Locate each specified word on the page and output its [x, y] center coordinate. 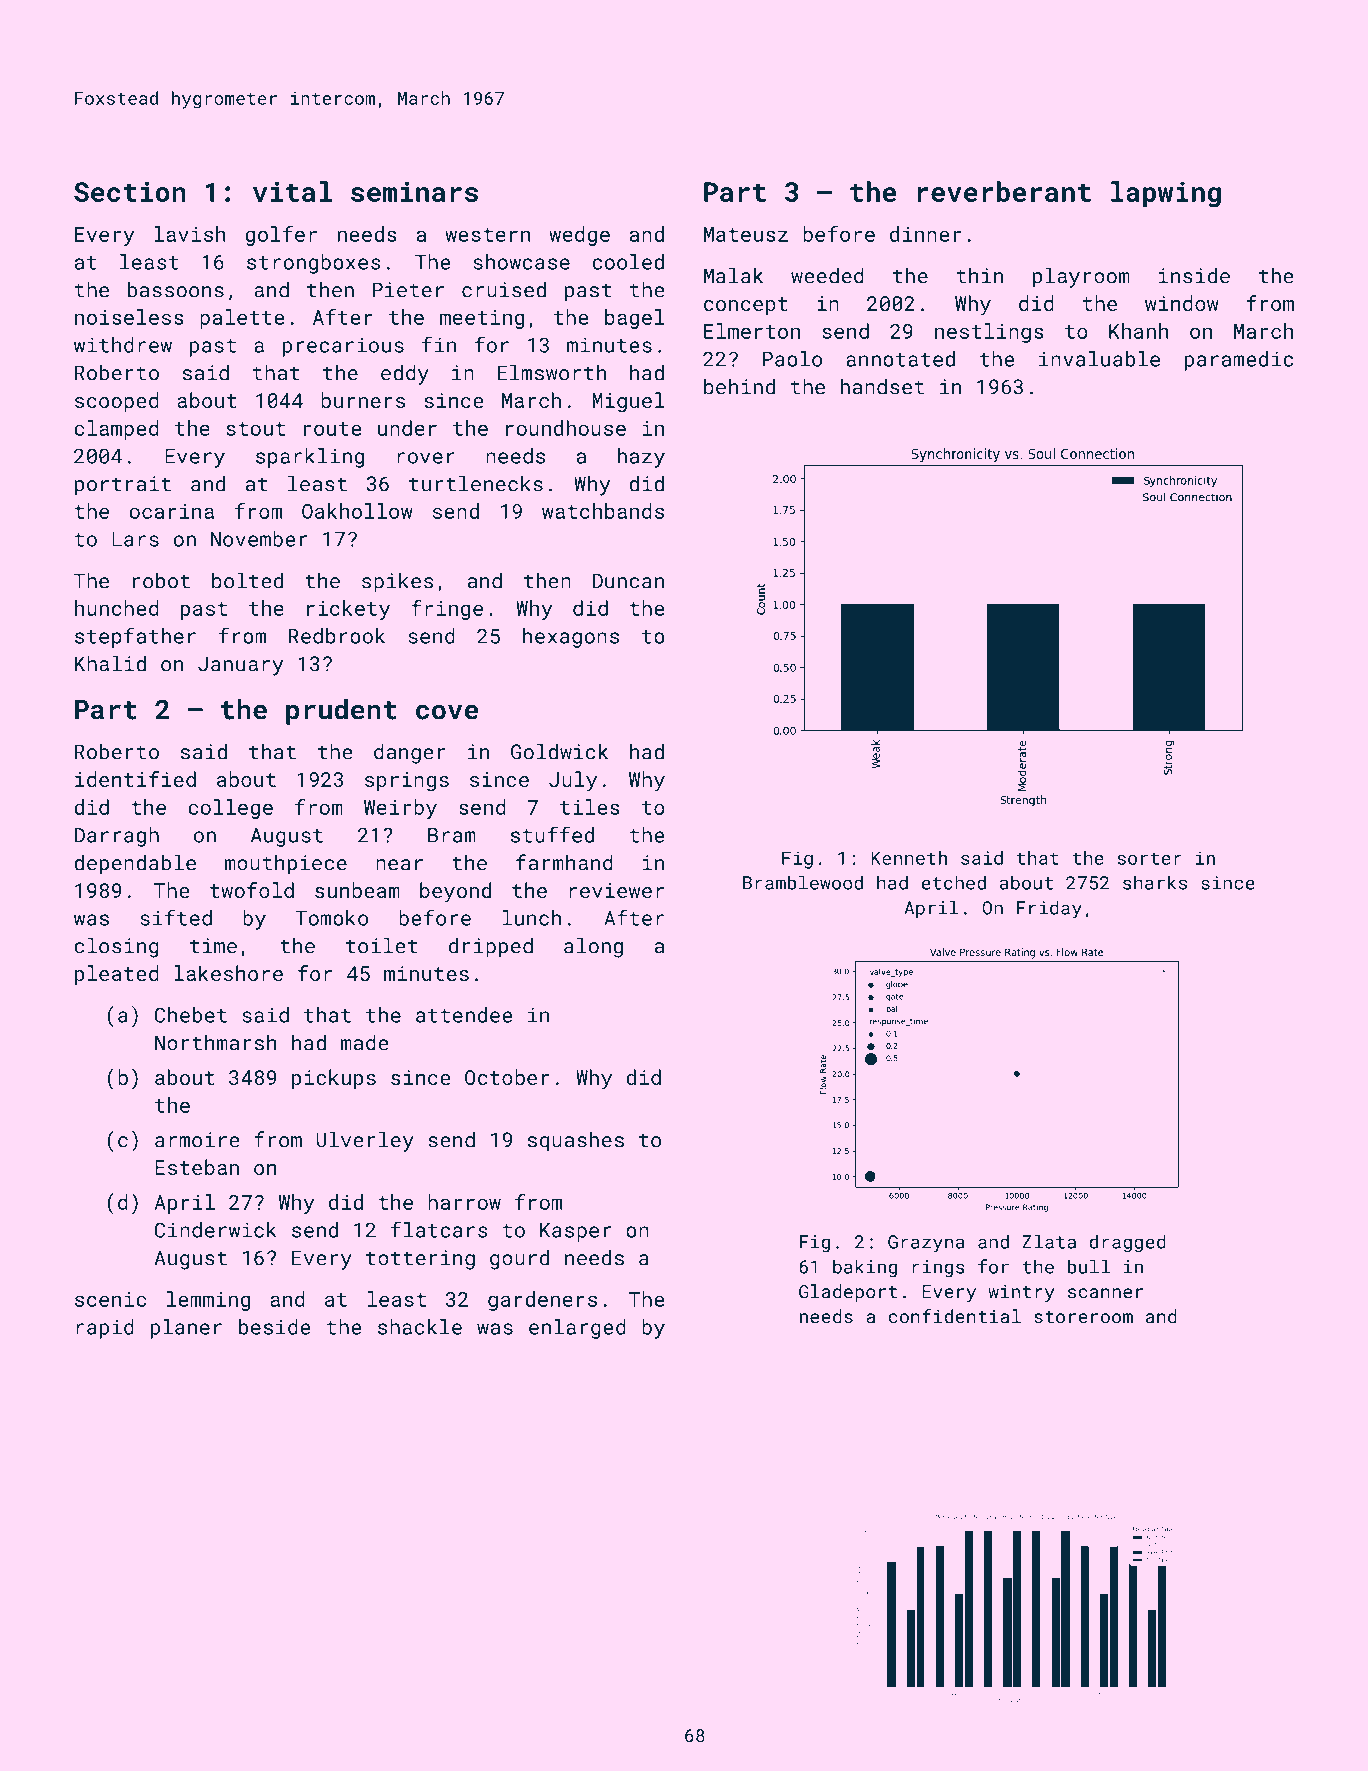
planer [186, 1329]
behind [739, 386]
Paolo [792, 359]
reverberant [1004, 191]
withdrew [123, 345]
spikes [397, 582]
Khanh [1139, 331]
